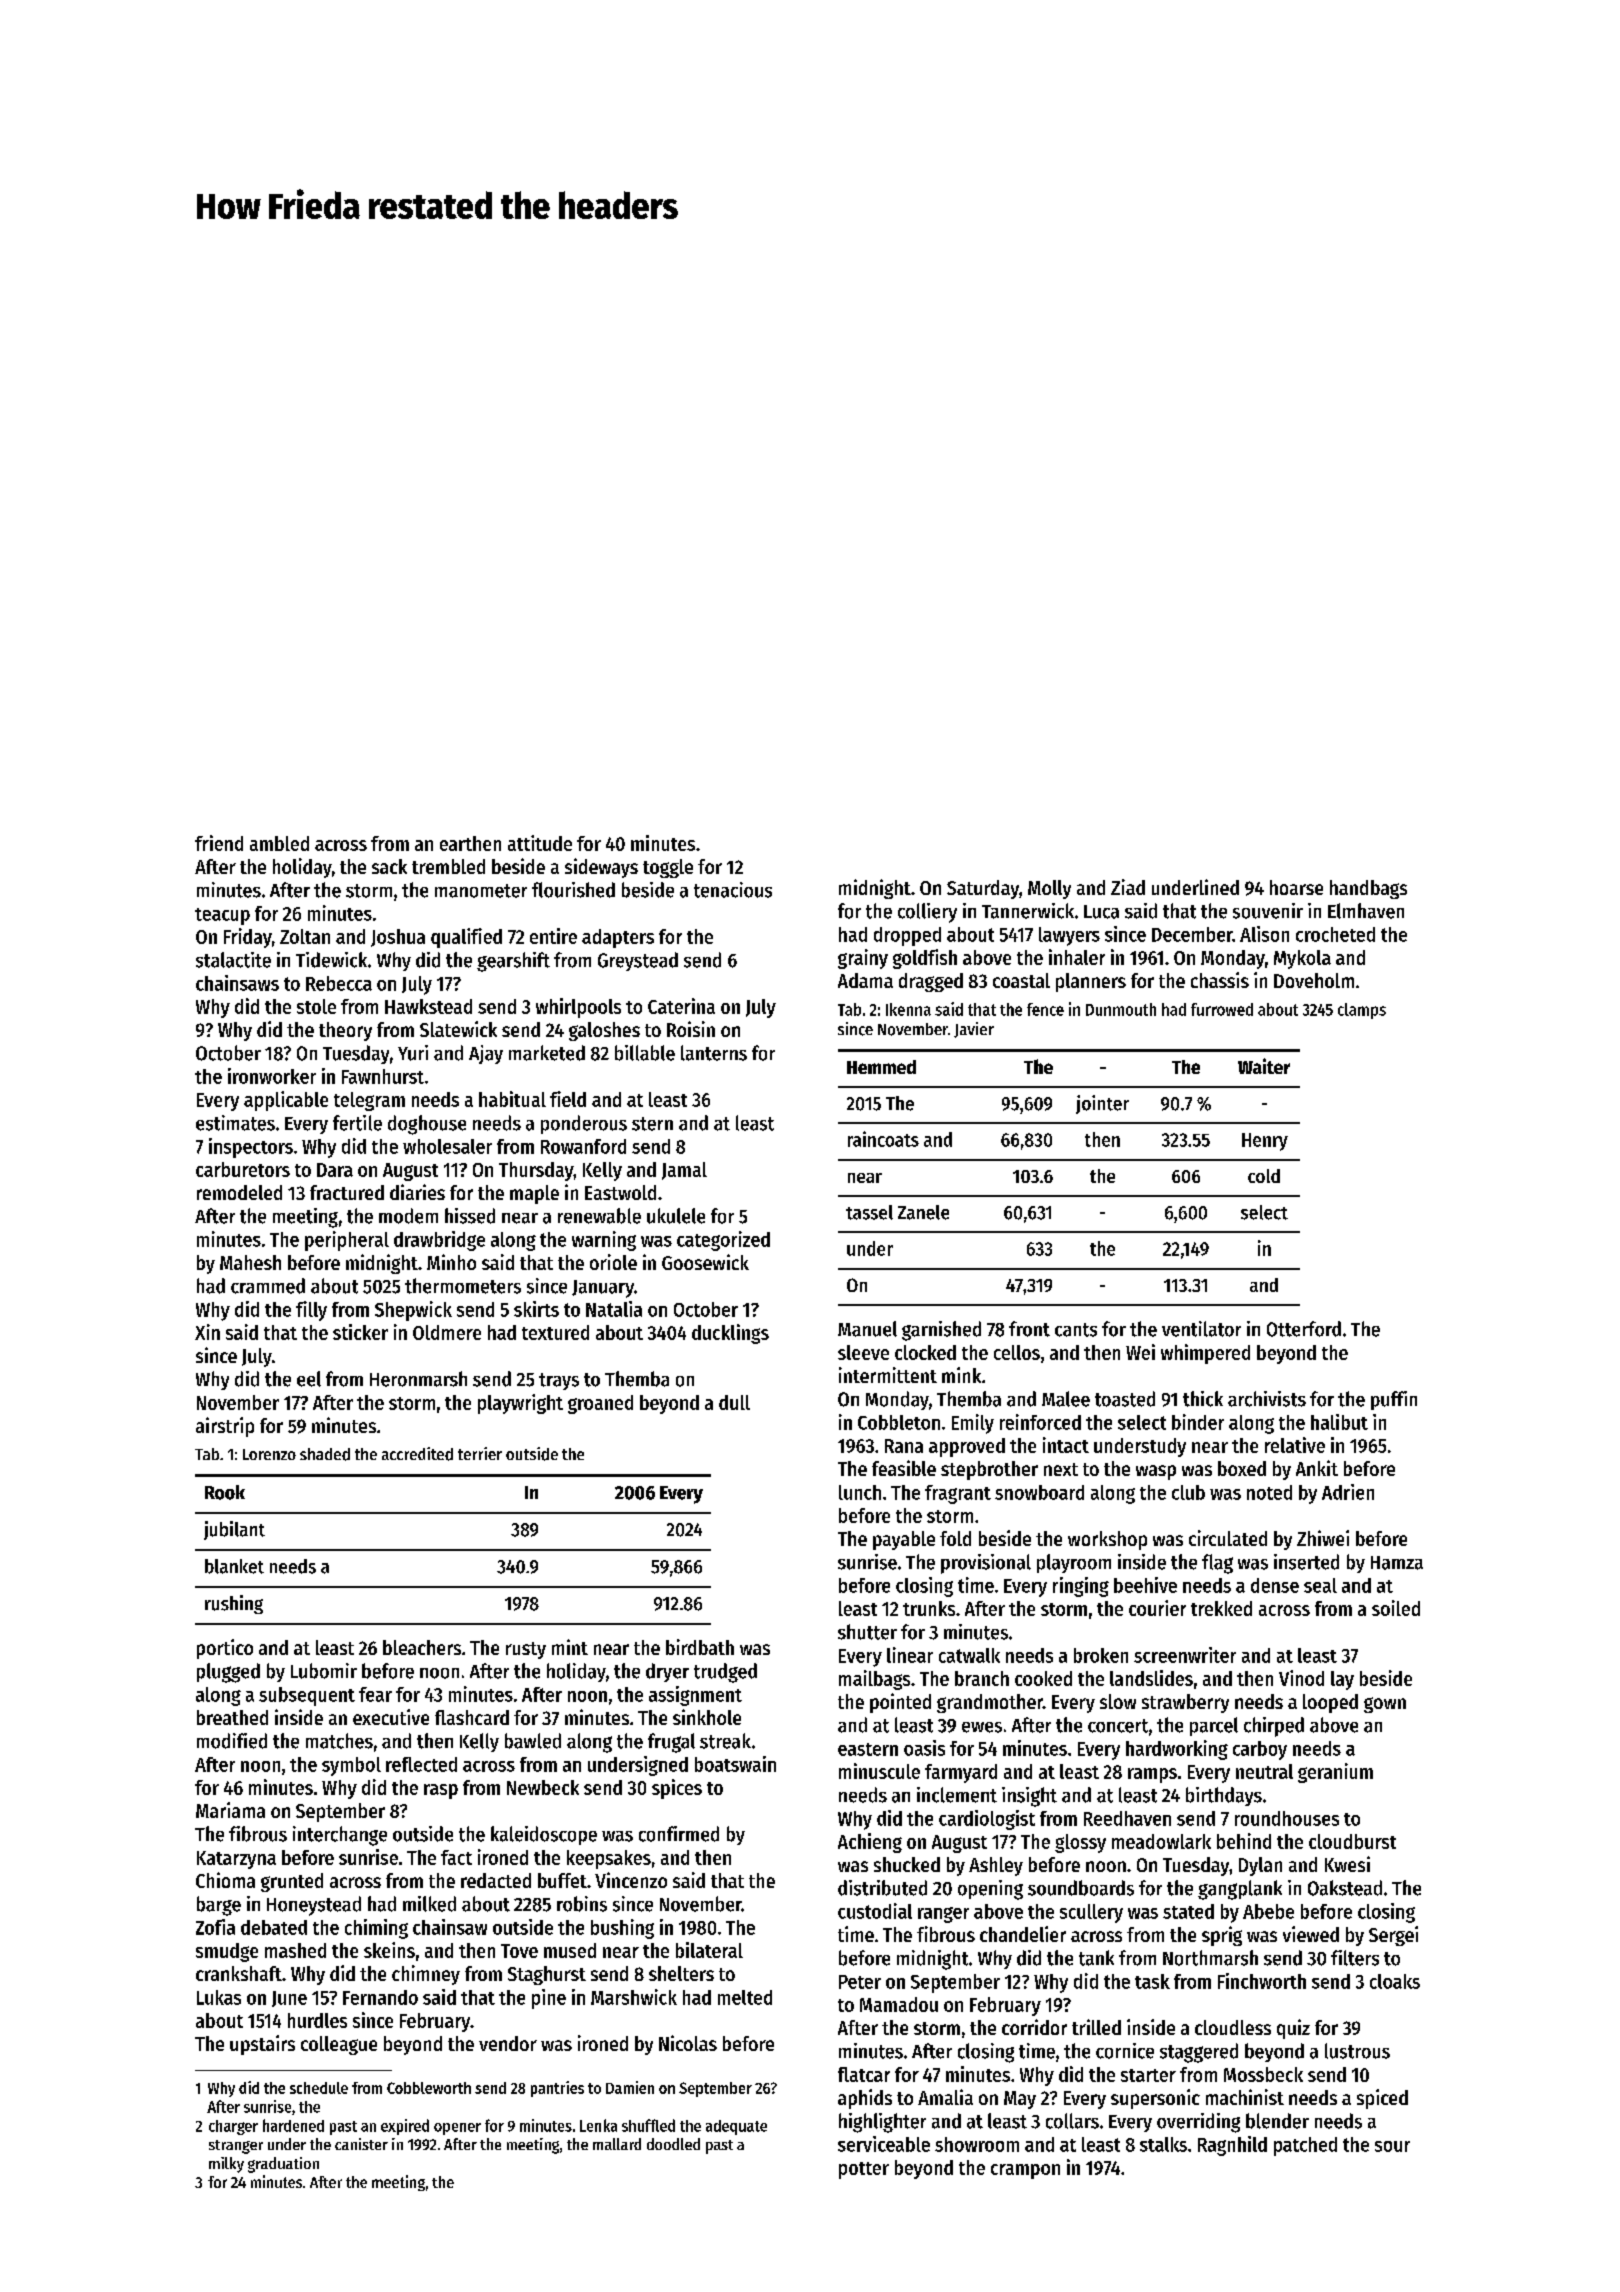 The height and width of the document is (2292, 1620). What do you see at coordinates (969, 1655) in the document?
I see `catwalk` at bounding box center [969, 1655].
